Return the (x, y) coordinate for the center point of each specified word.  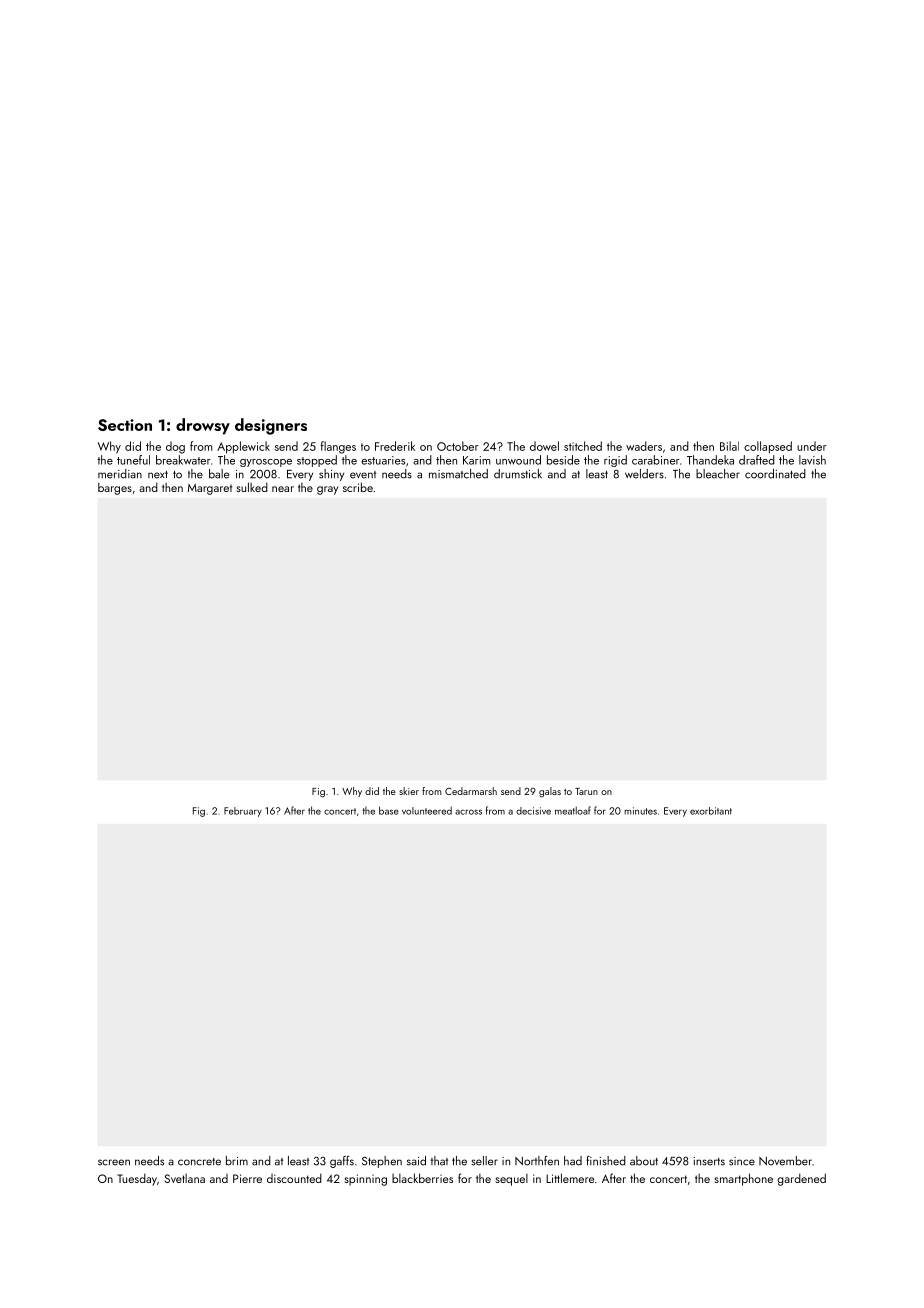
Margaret (210, 489)
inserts (709, 1161)
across (468, 812)
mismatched (458, 474)
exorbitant (711, 811)
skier (409, 791)
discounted (294, 1178)
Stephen (382, 1162)
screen (114, 1162)
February (243, 812)
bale (219, 474)
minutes (641, 811)
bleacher (718, 474)
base (389, 810)
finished (606, 1161)
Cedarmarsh (471, 791)
